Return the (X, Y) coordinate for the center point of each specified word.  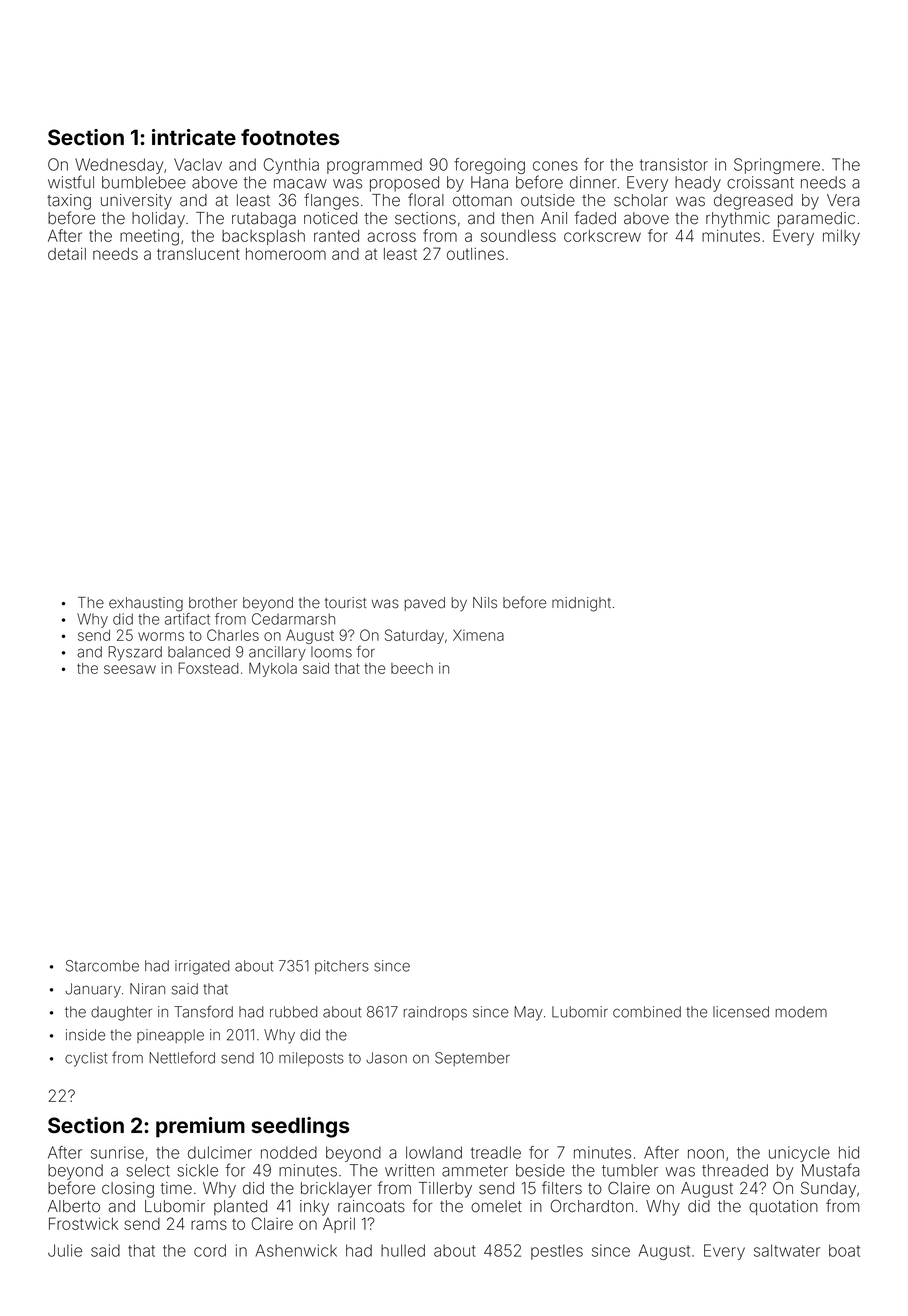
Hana (489, 182)
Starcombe (102, 966)
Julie (65, 1250)
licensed (741, 1012)
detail (67, 253)
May (528, 1013)
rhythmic (738, 220)
